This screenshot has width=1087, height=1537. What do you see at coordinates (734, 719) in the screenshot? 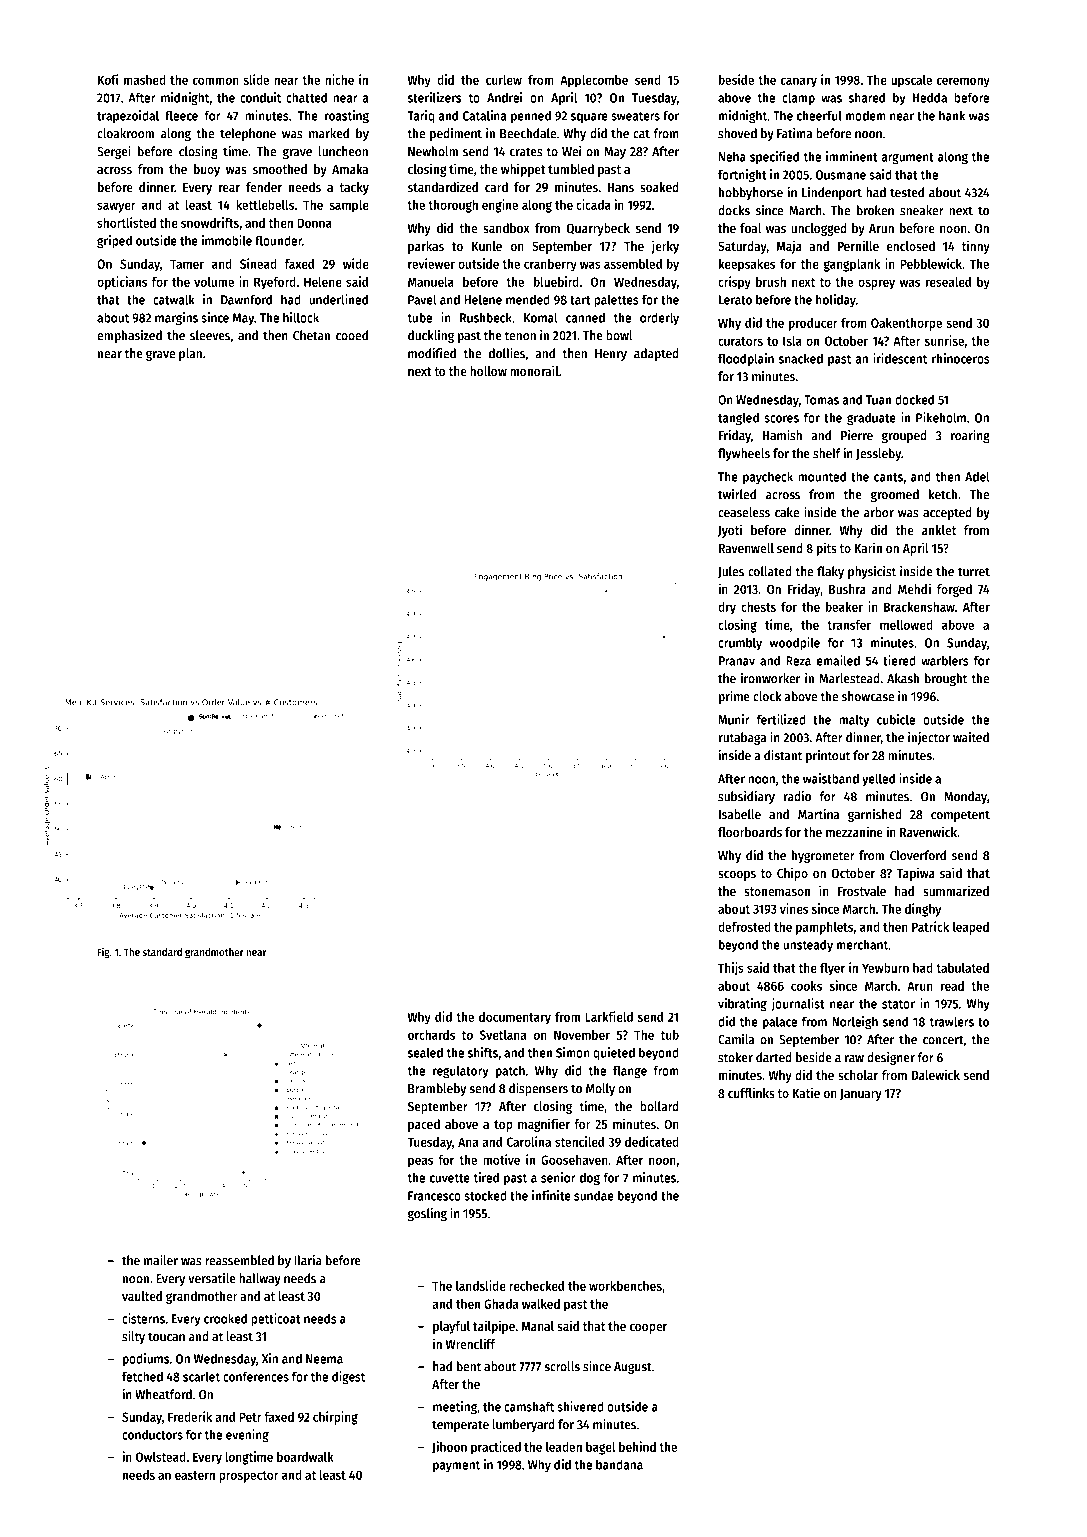
I see `Munir` at bounding box center [734, 719].
